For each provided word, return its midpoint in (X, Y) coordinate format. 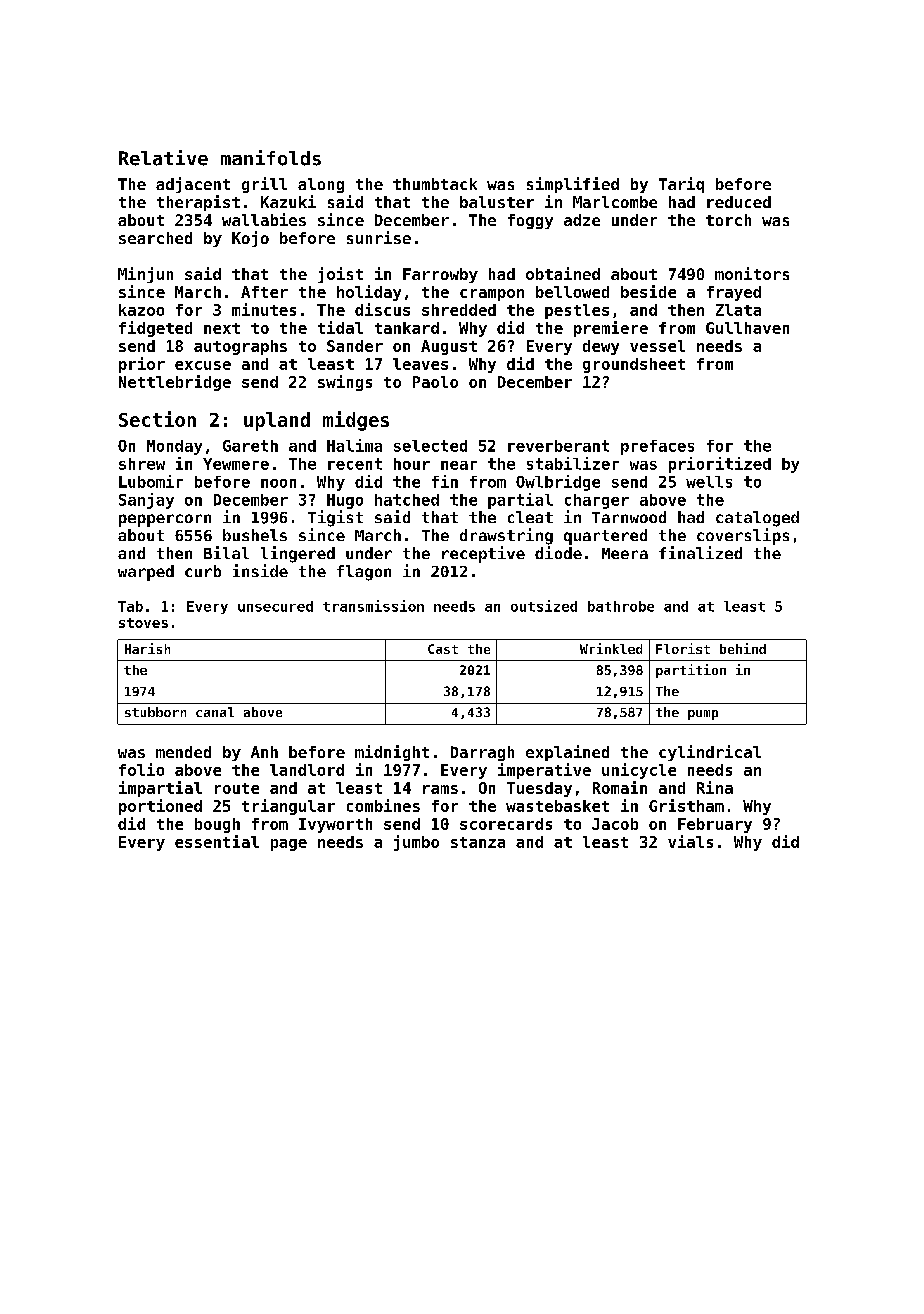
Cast (443, 649)
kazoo (141, 310)
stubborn (155, 712)
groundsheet (634, 365)
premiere (611, 329)
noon (278, 483)
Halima (354, 445)
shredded (459, 310)
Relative (163, 158)
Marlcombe (615, 202)
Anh (264, 752)
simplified (573, 185)
